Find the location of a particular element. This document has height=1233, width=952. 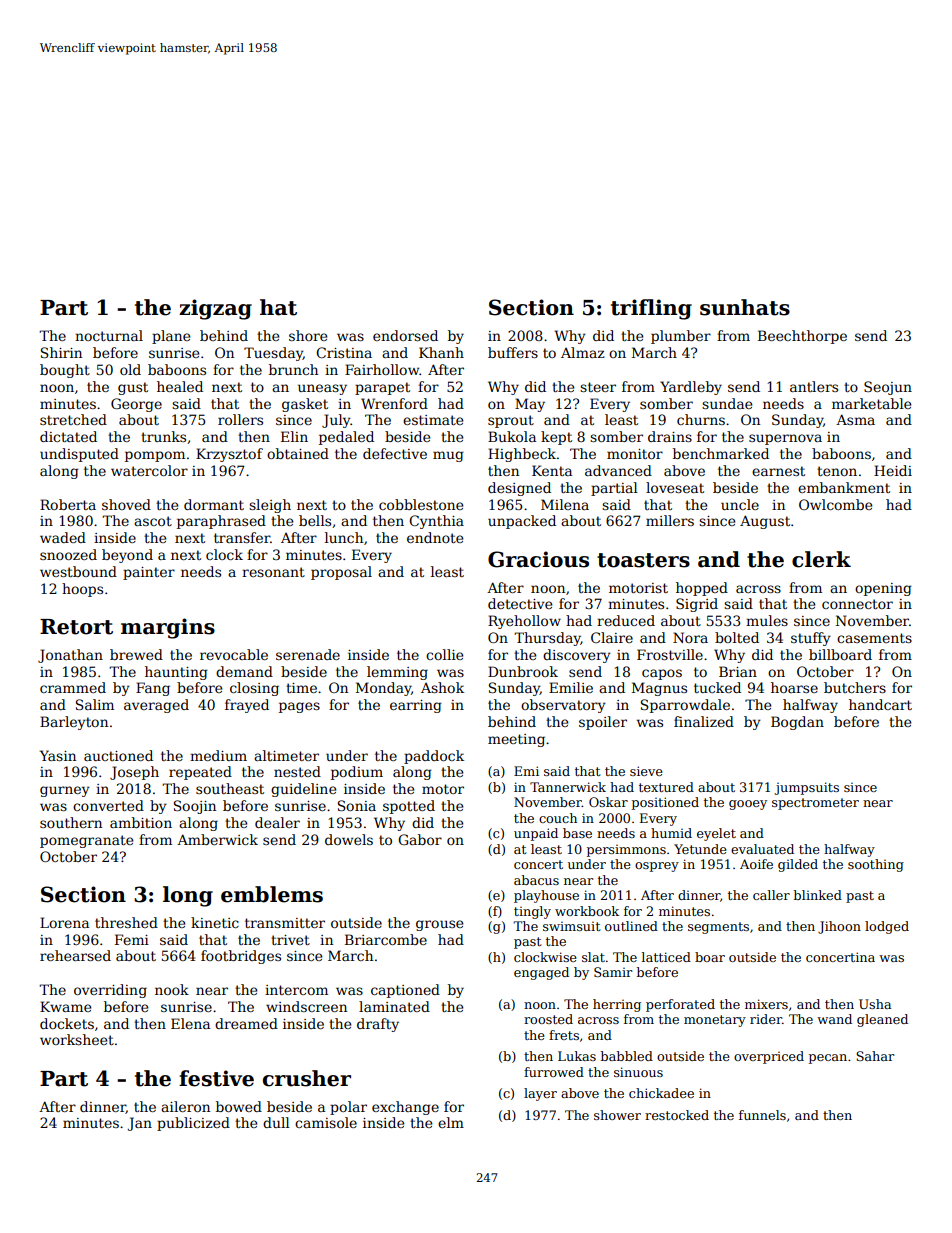

Nora is located at coordinates (690, 637).
